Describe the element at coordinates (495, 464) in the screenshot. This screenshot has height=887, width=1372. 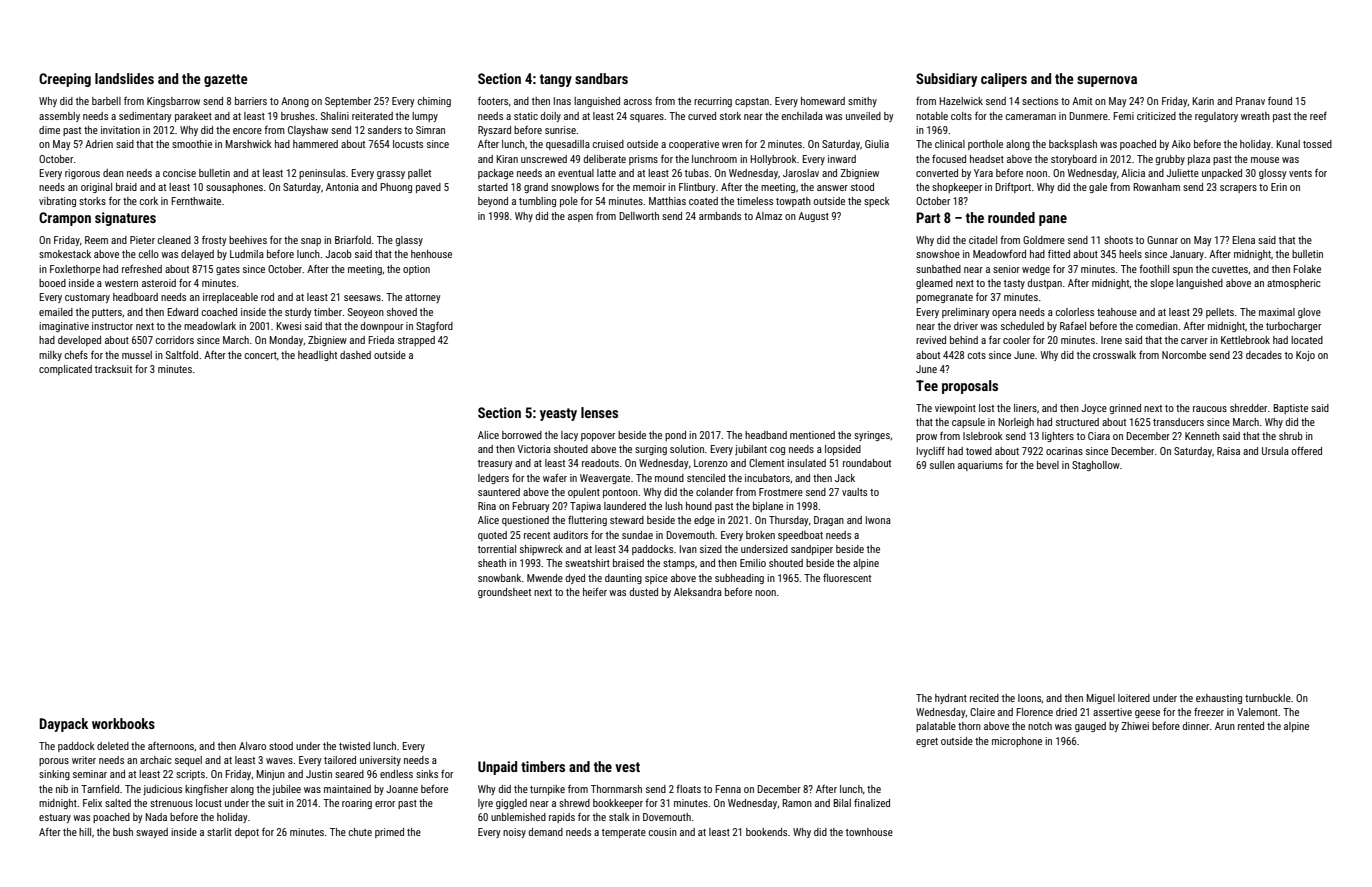
I see `treasury` at that location.
